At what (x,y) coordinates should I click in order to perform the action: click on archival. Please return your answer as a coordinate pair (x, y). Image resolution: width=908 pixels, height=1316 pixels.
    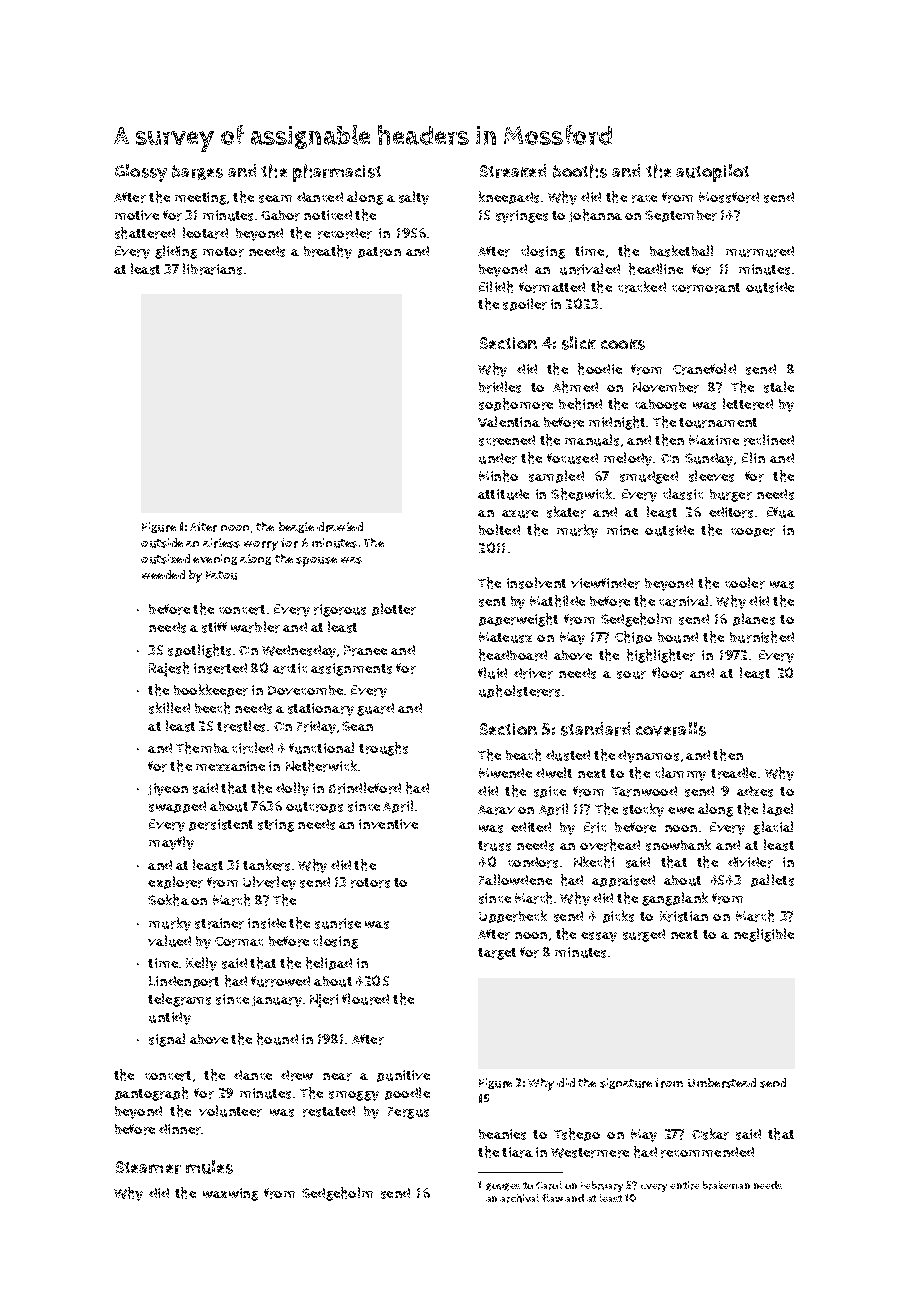
    Looking at the image, I should click on (519, 1198).
